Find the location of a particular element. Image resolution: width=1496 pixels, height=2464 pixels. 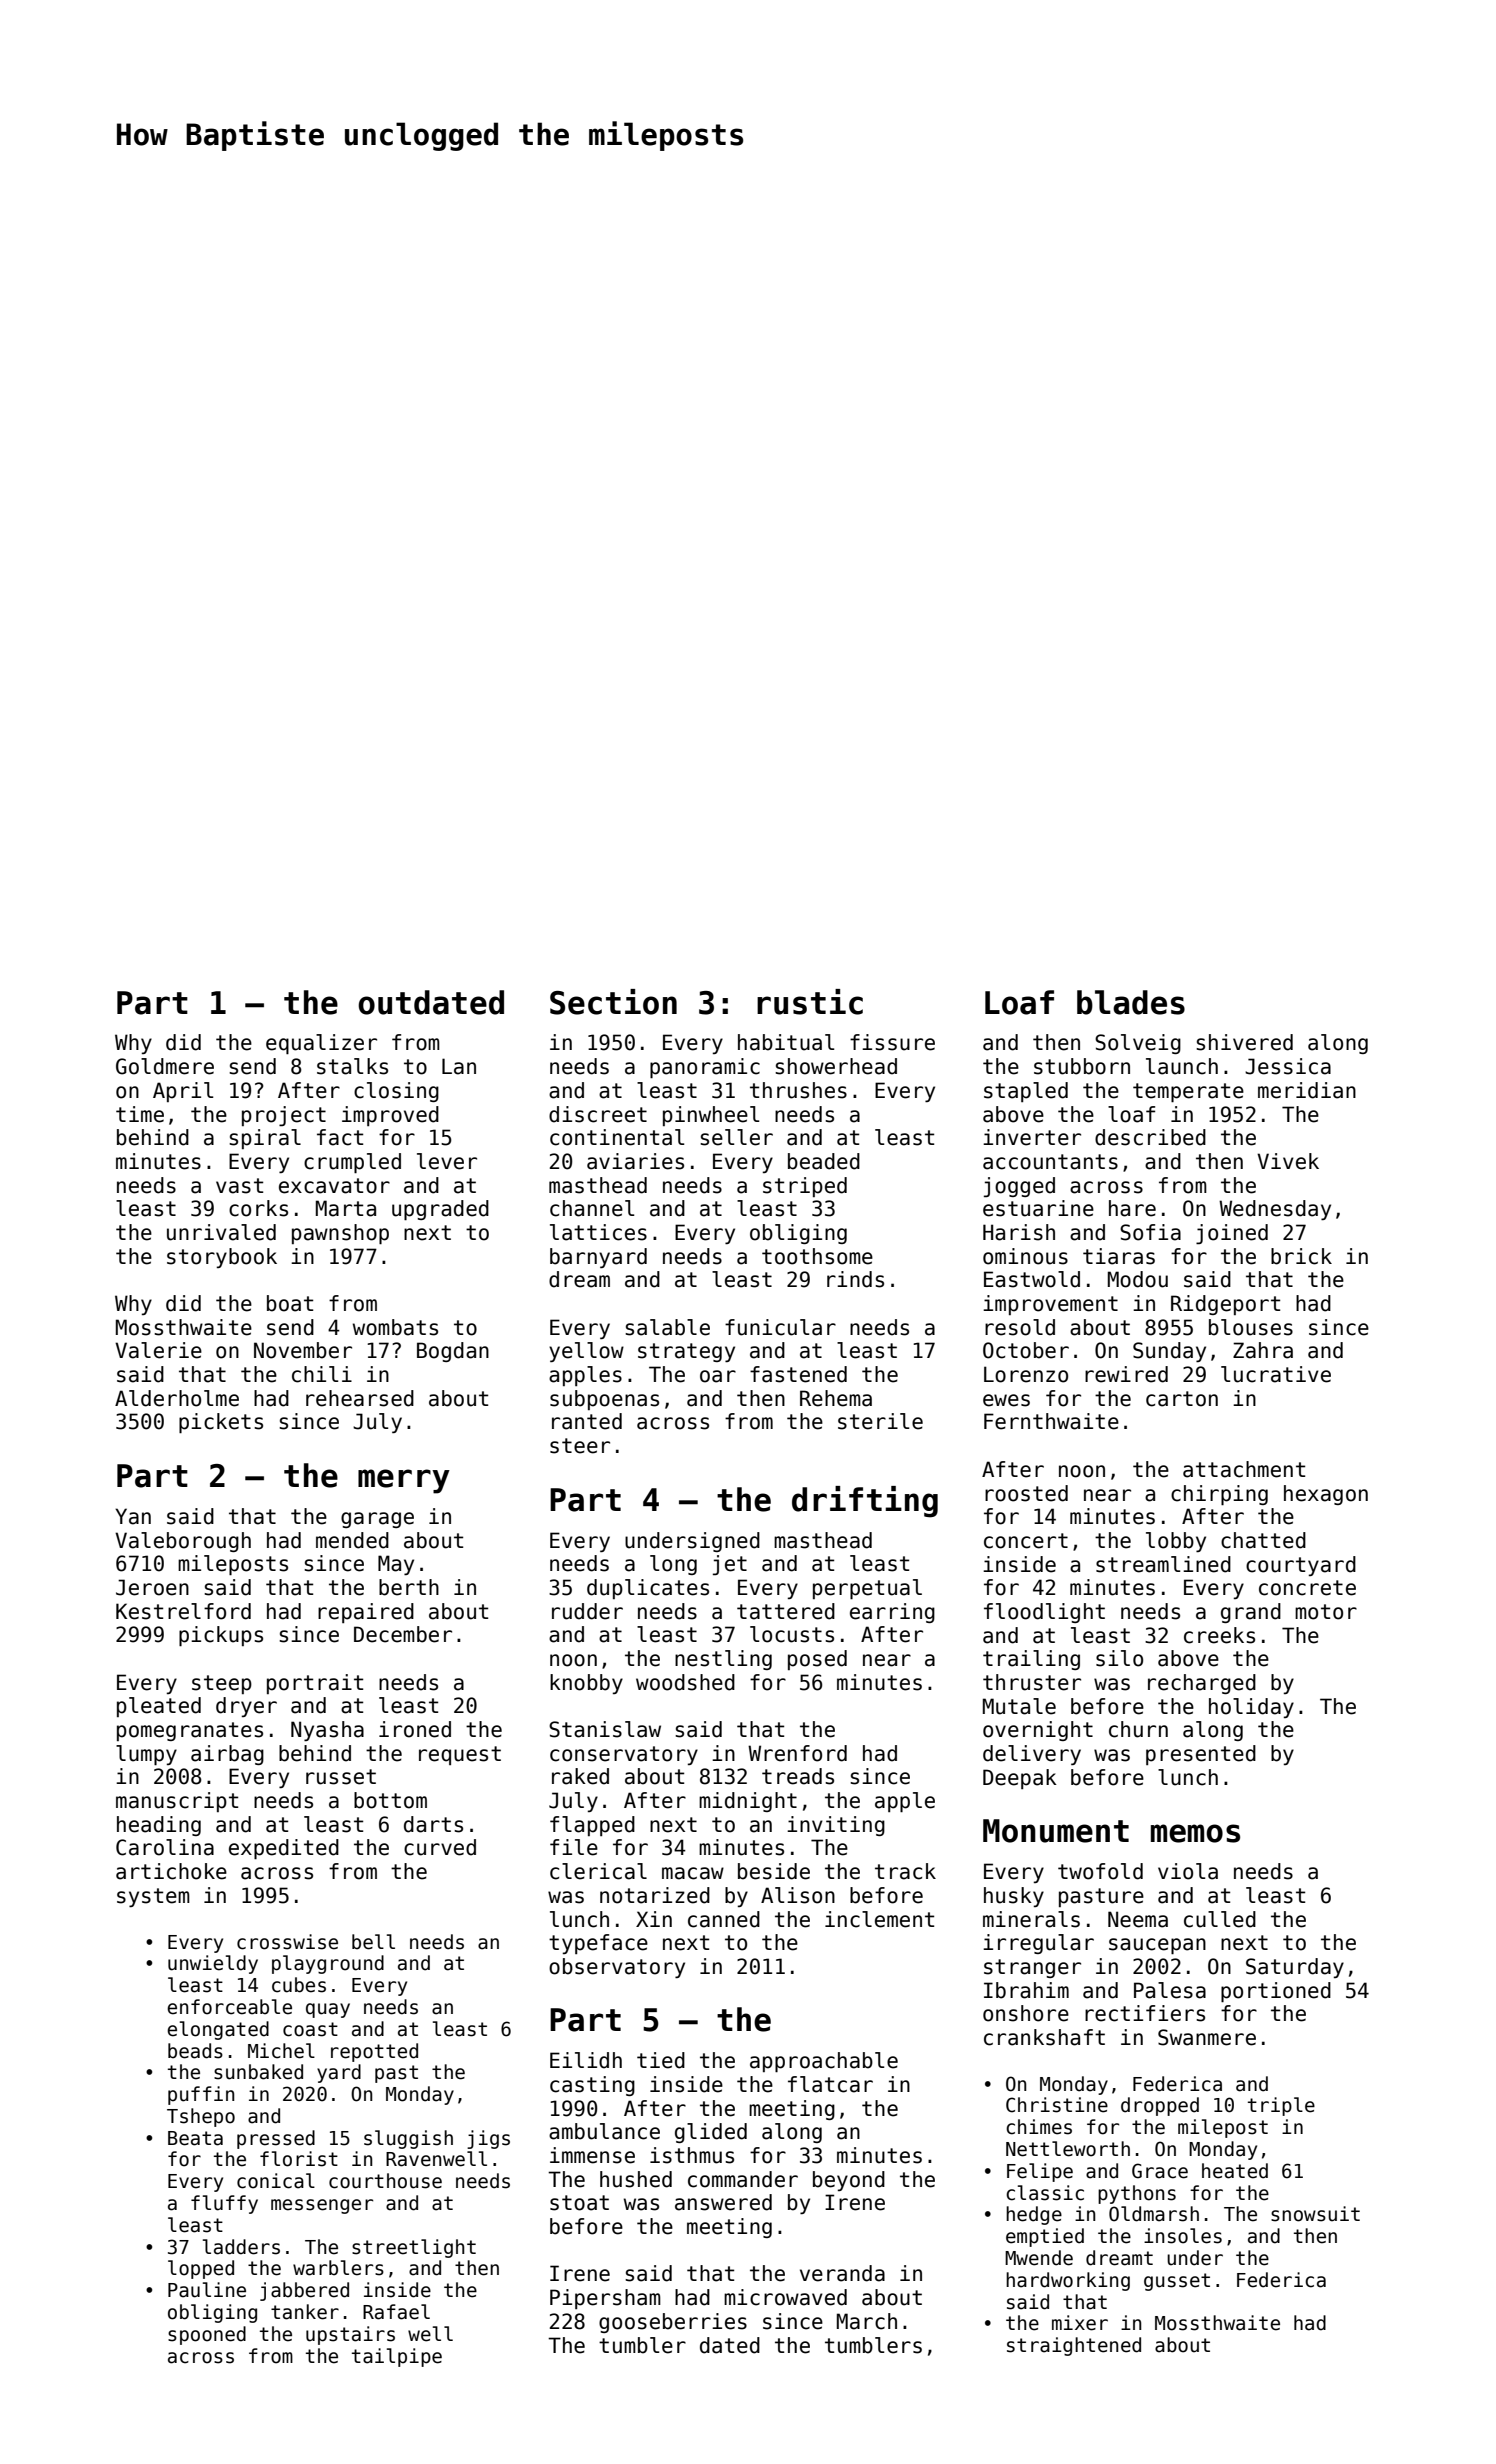

beyond is located at coordinates (849, 2181).
